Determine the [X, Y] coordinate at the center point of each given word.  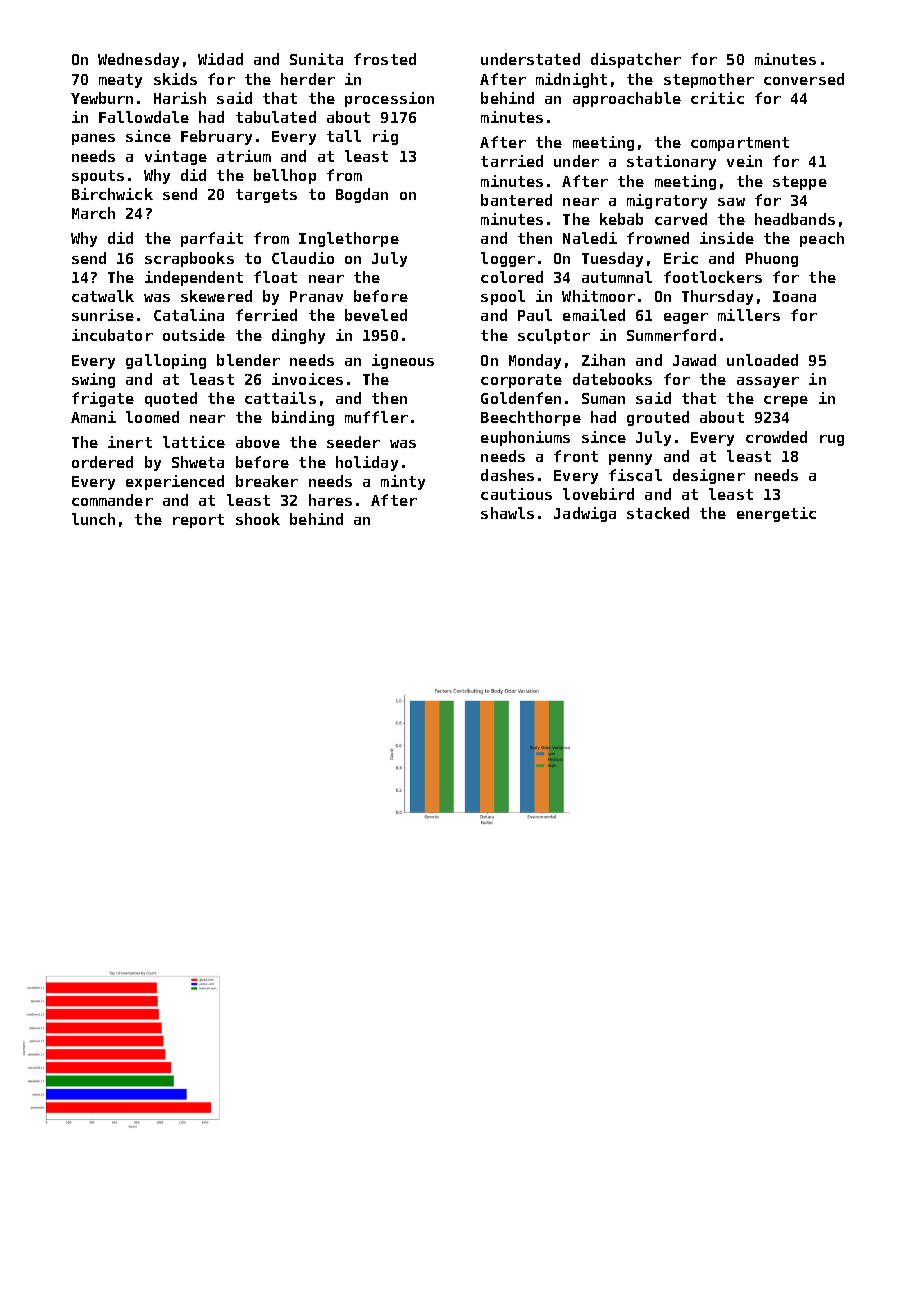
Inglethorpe [349, 239]
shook [258, 519]
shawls [507, 513]
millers [749, 315]
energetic [776, 514]
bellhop [285, 176]
